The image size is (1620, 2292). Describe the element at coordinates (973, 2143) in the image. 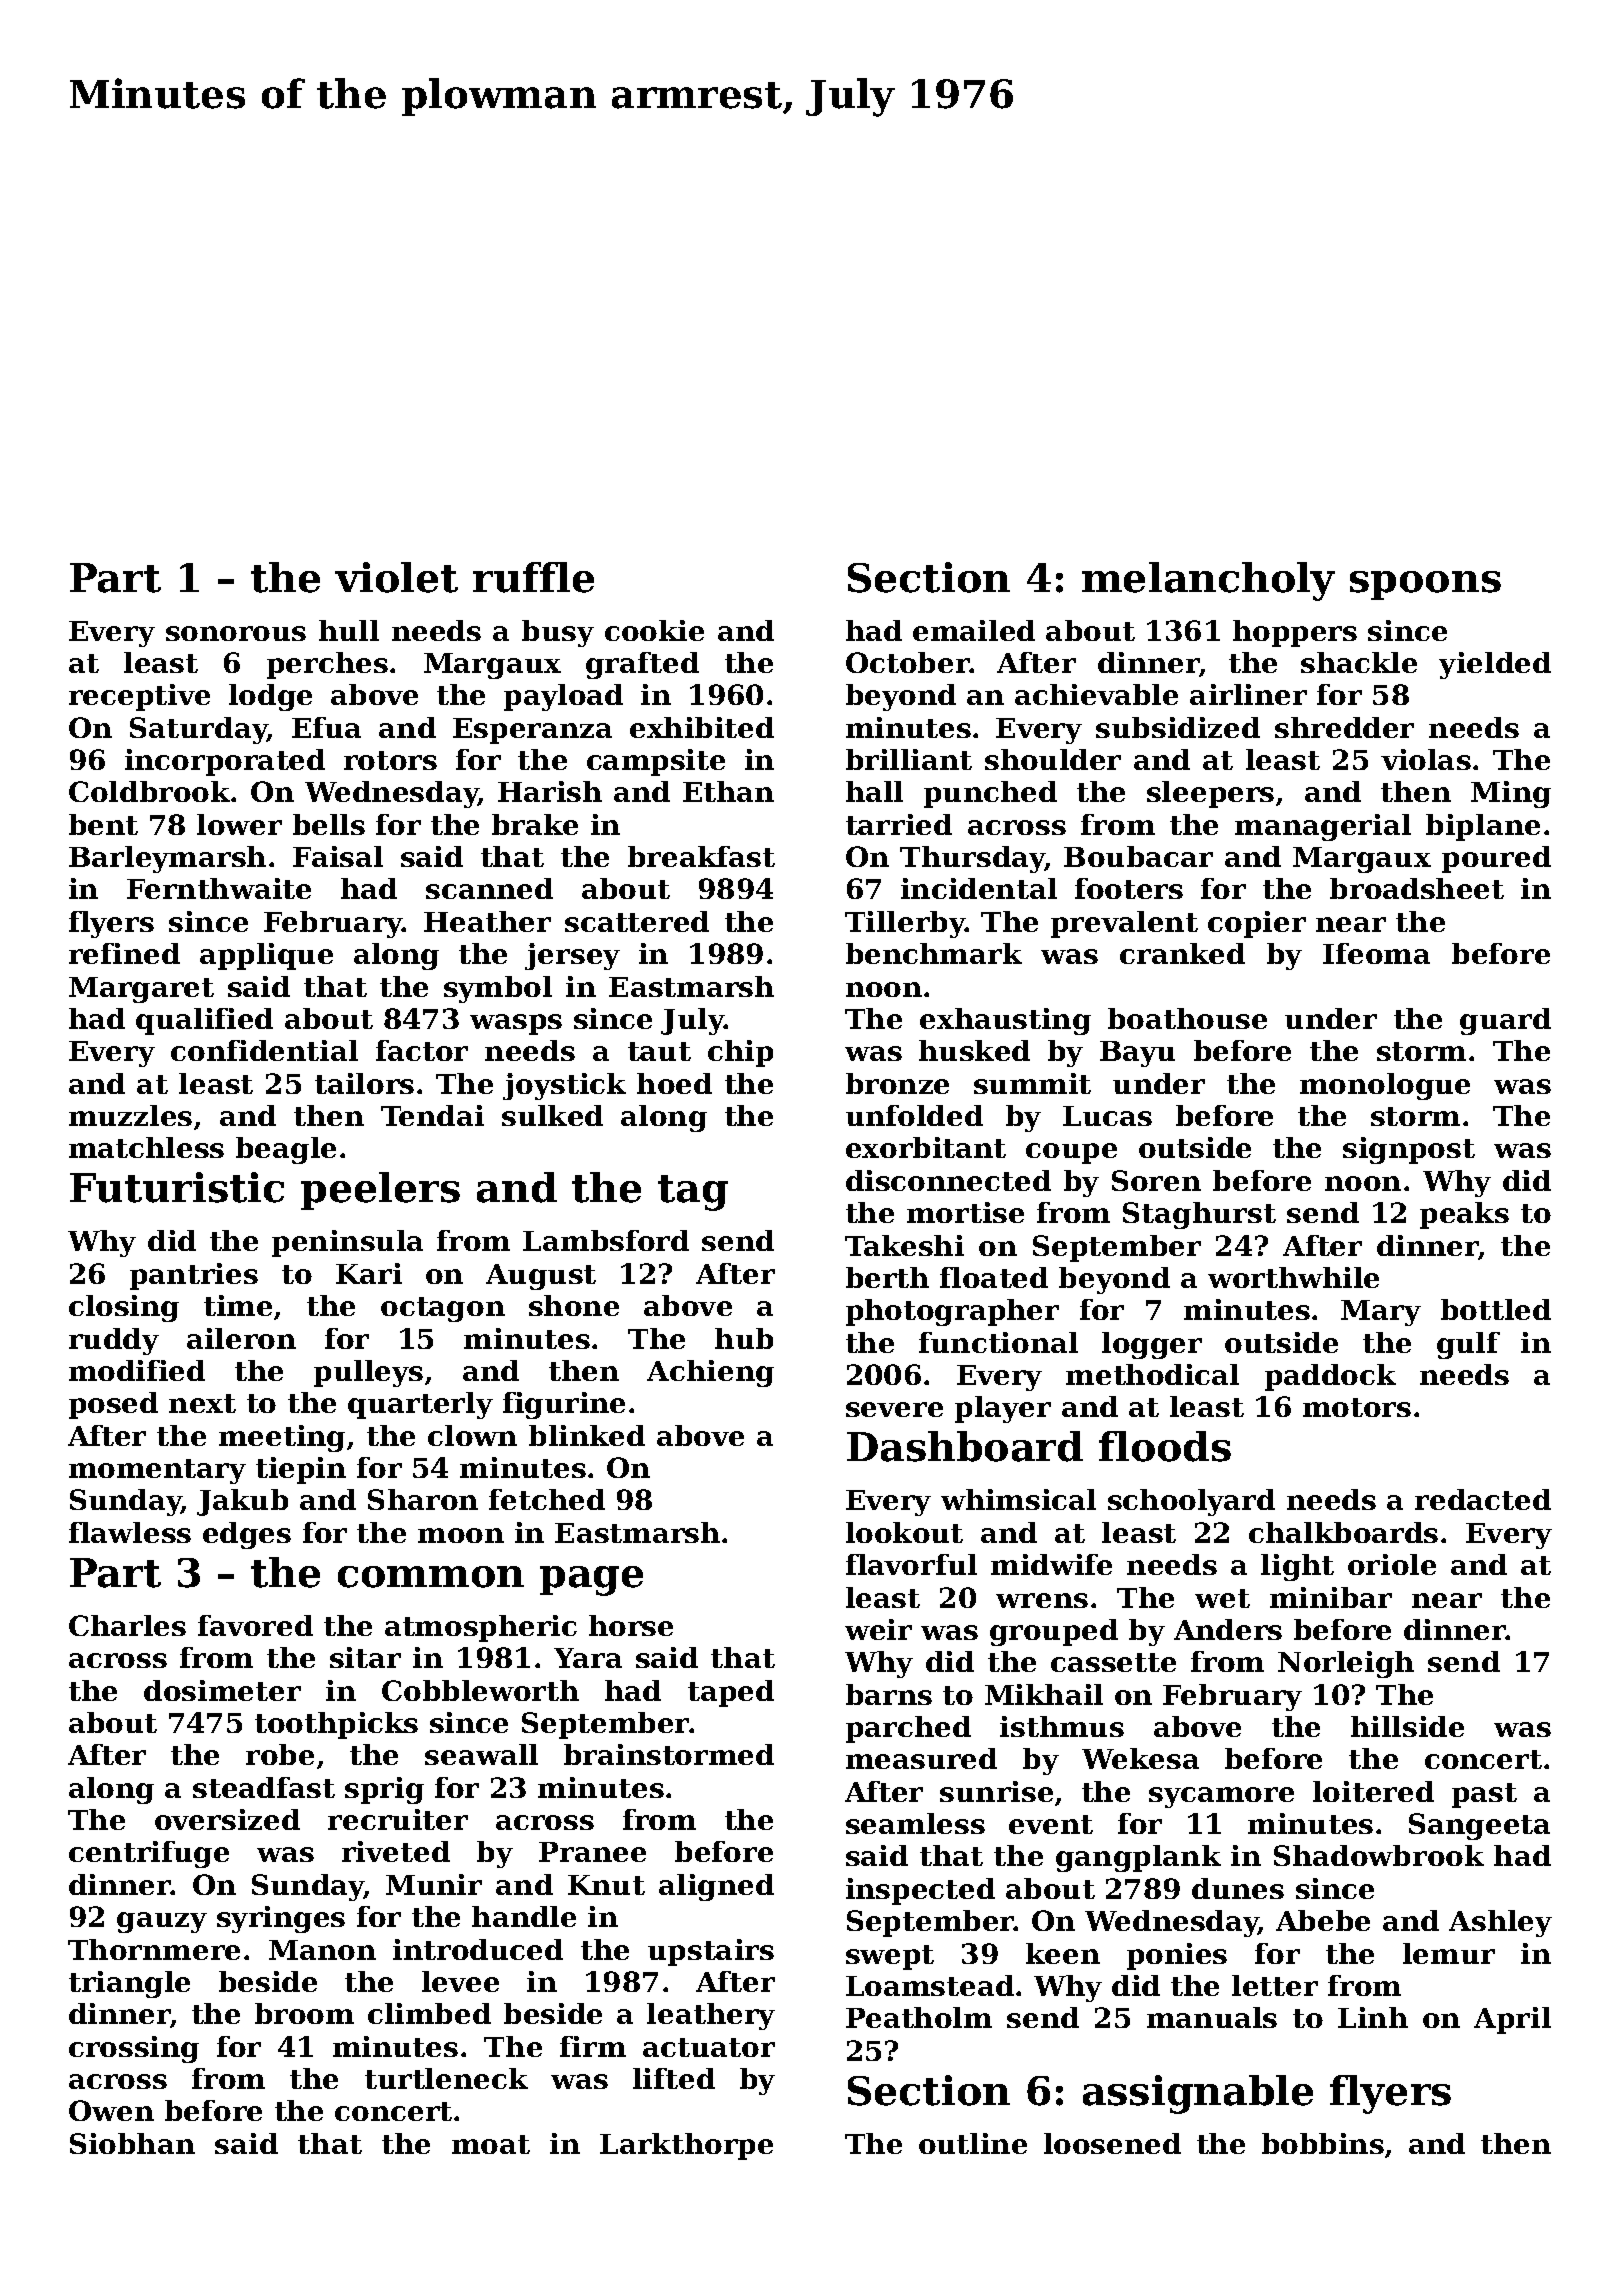

I see `outline` at that location.
